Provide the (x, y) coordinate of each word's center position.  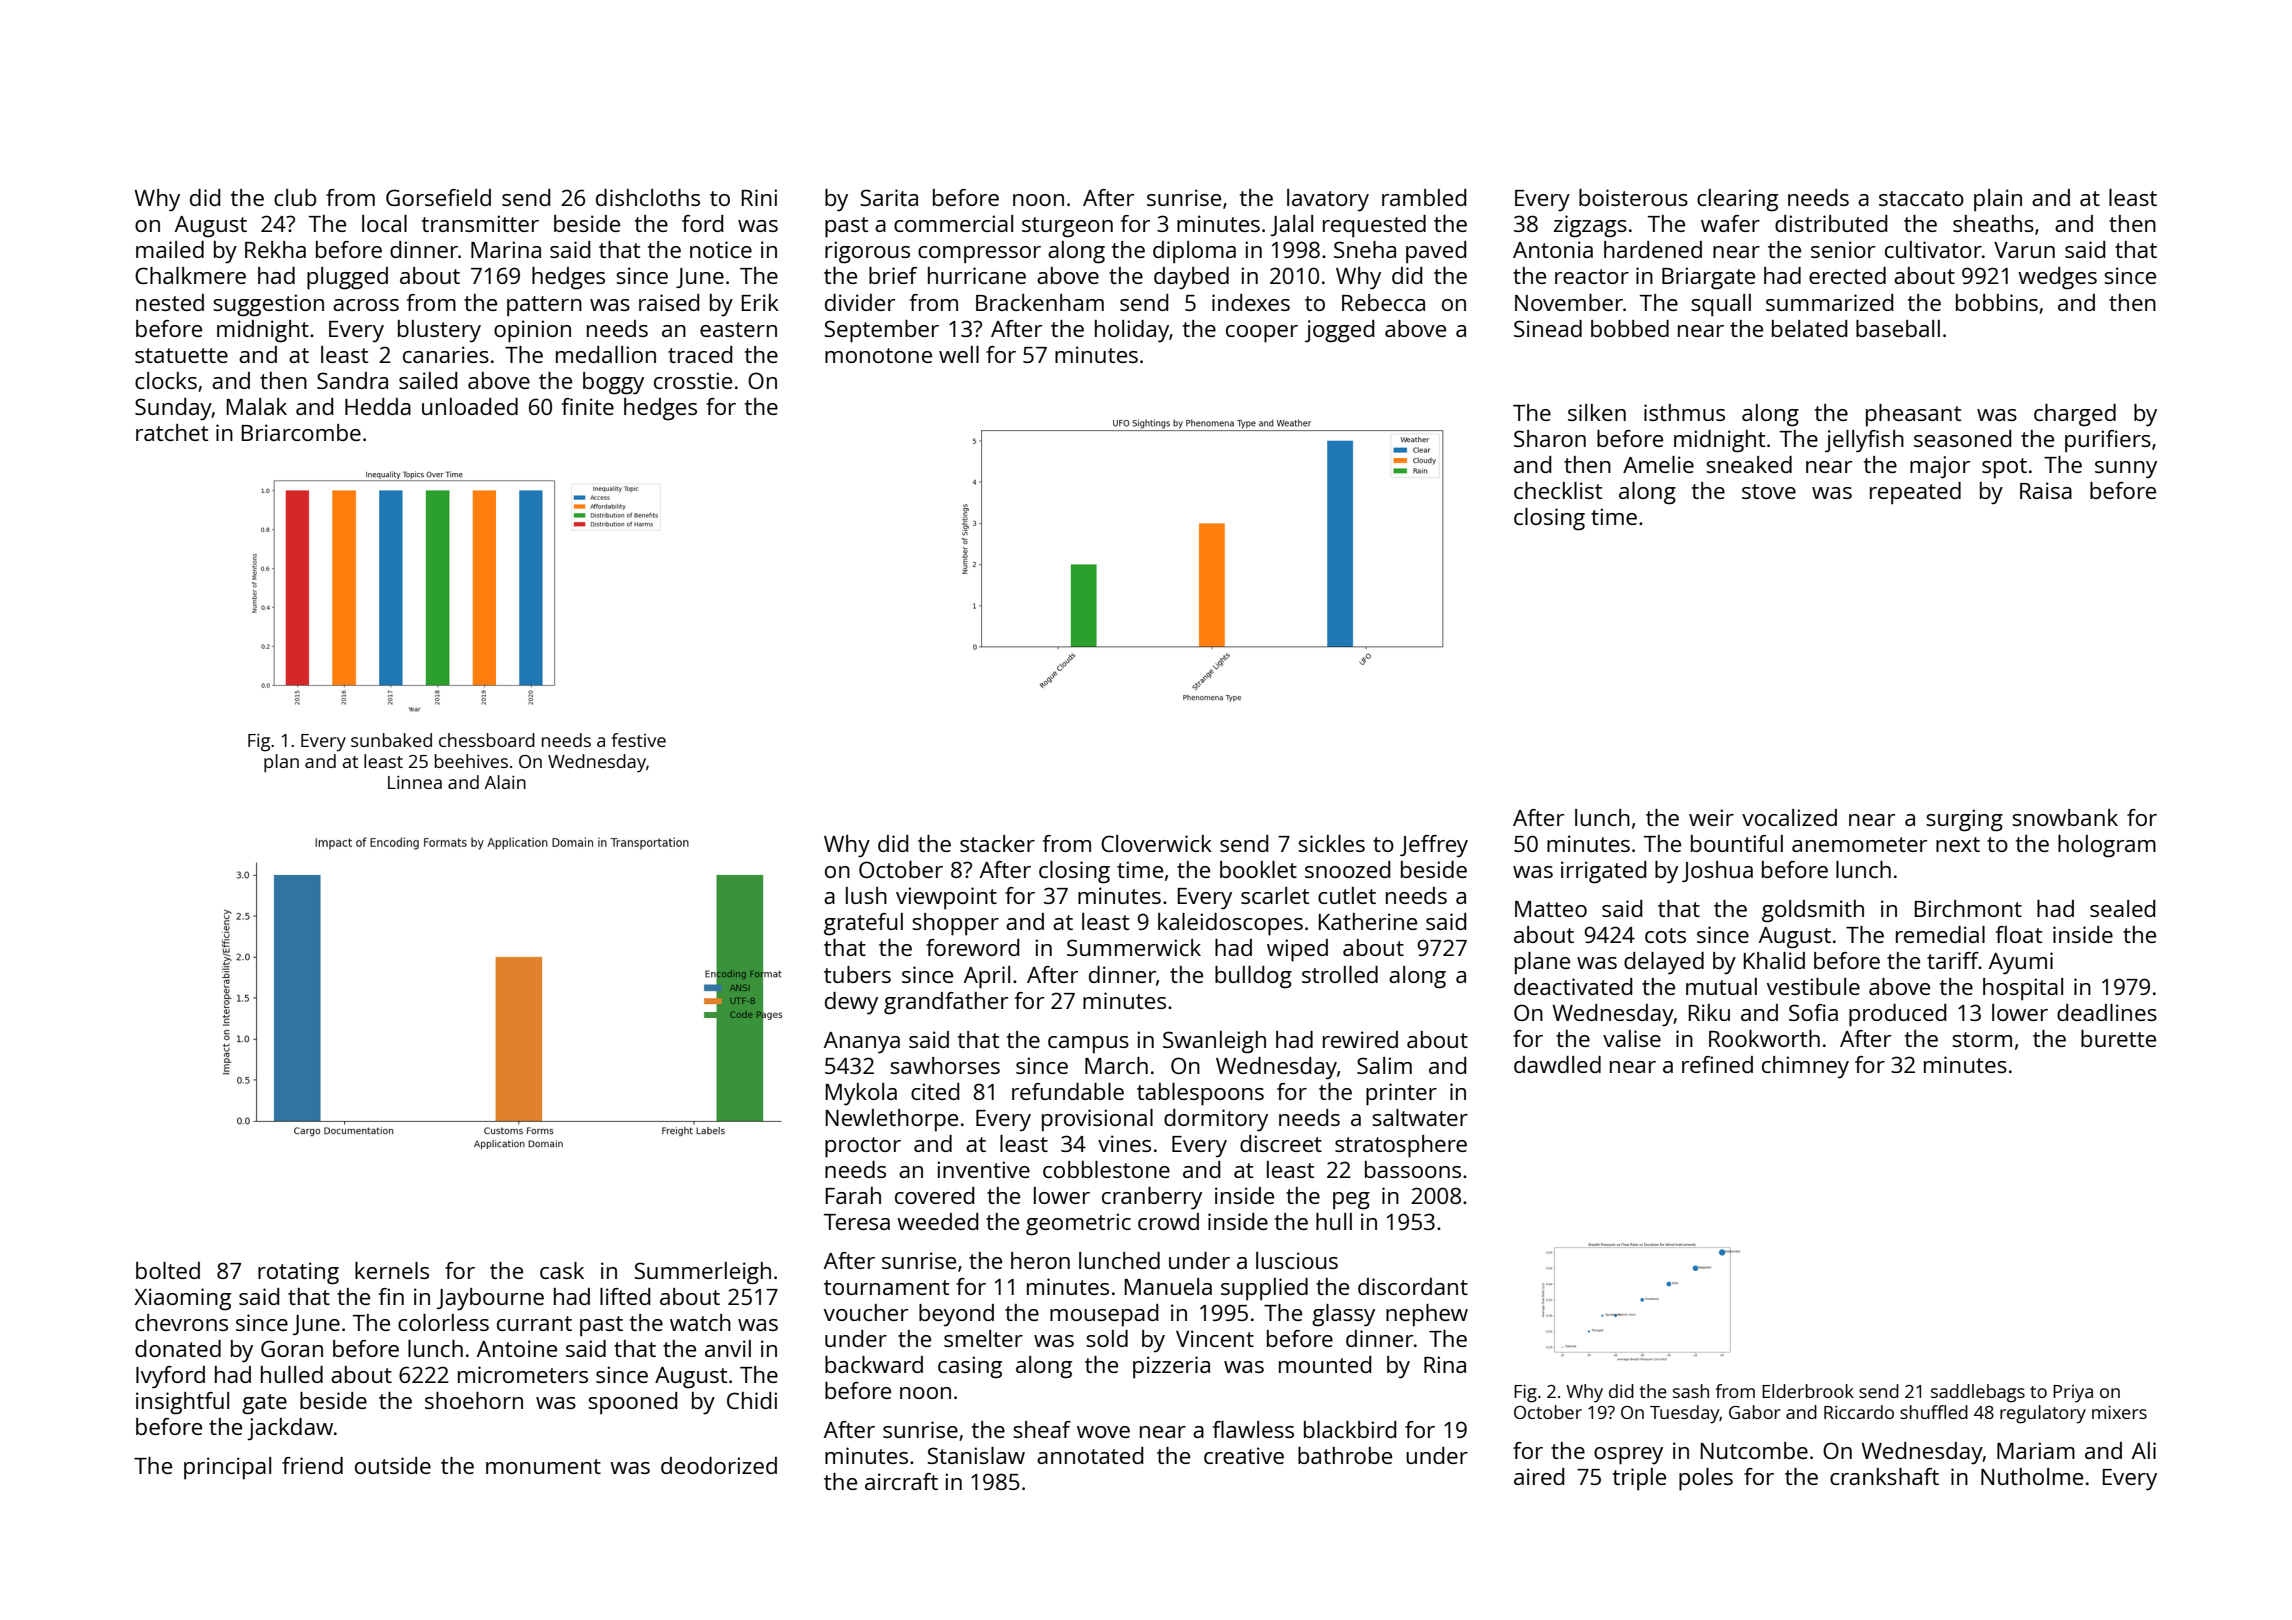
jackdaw (290, 1429)
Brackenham (1040, 302)
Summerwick (1134, 947)
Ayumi (2021, 963)
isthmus (1684, 412)
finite (588, 406)
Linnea (415, 782)
